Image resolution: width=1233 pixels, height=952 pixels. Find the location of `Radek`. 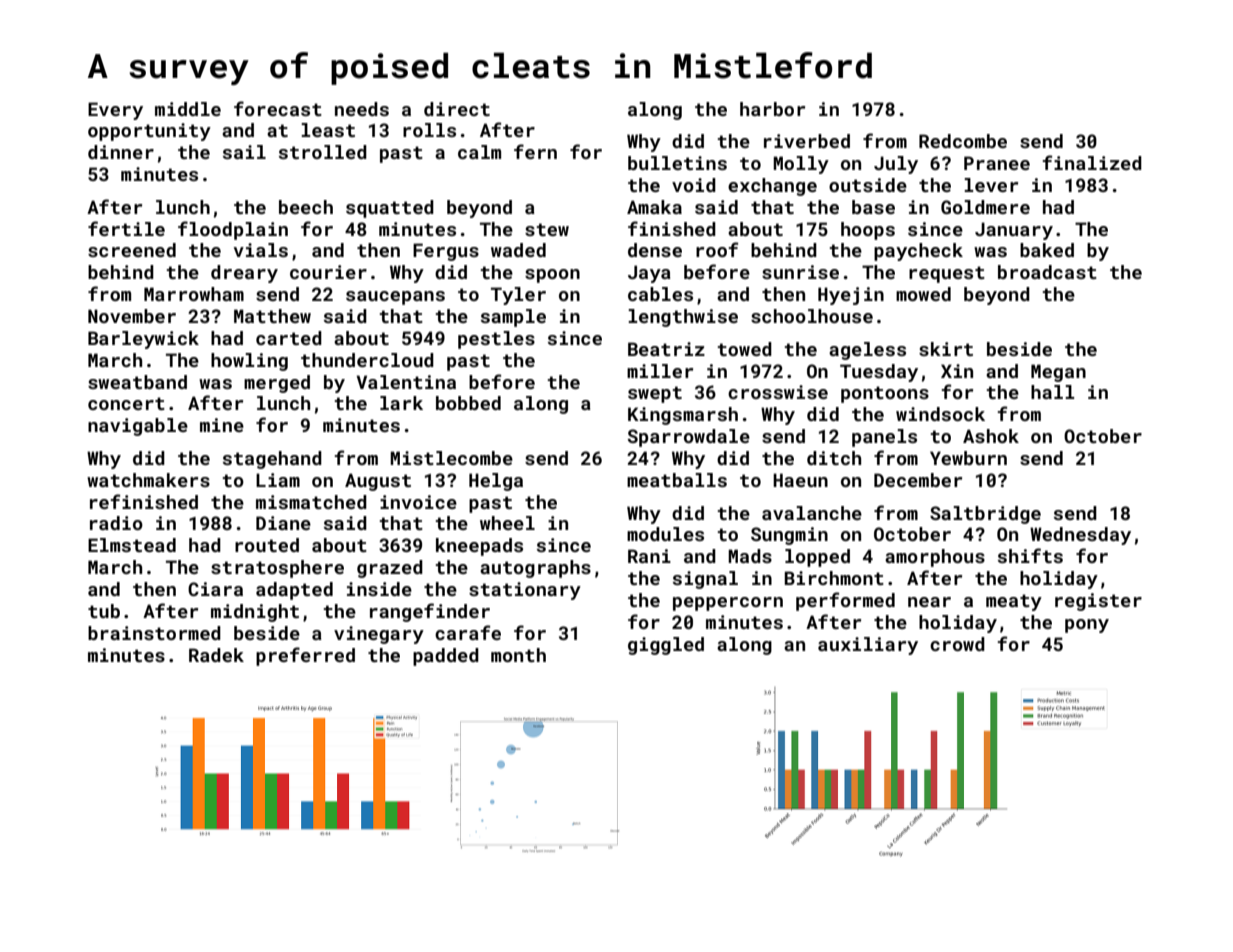

Radek is located at coordinates (216, 655).
